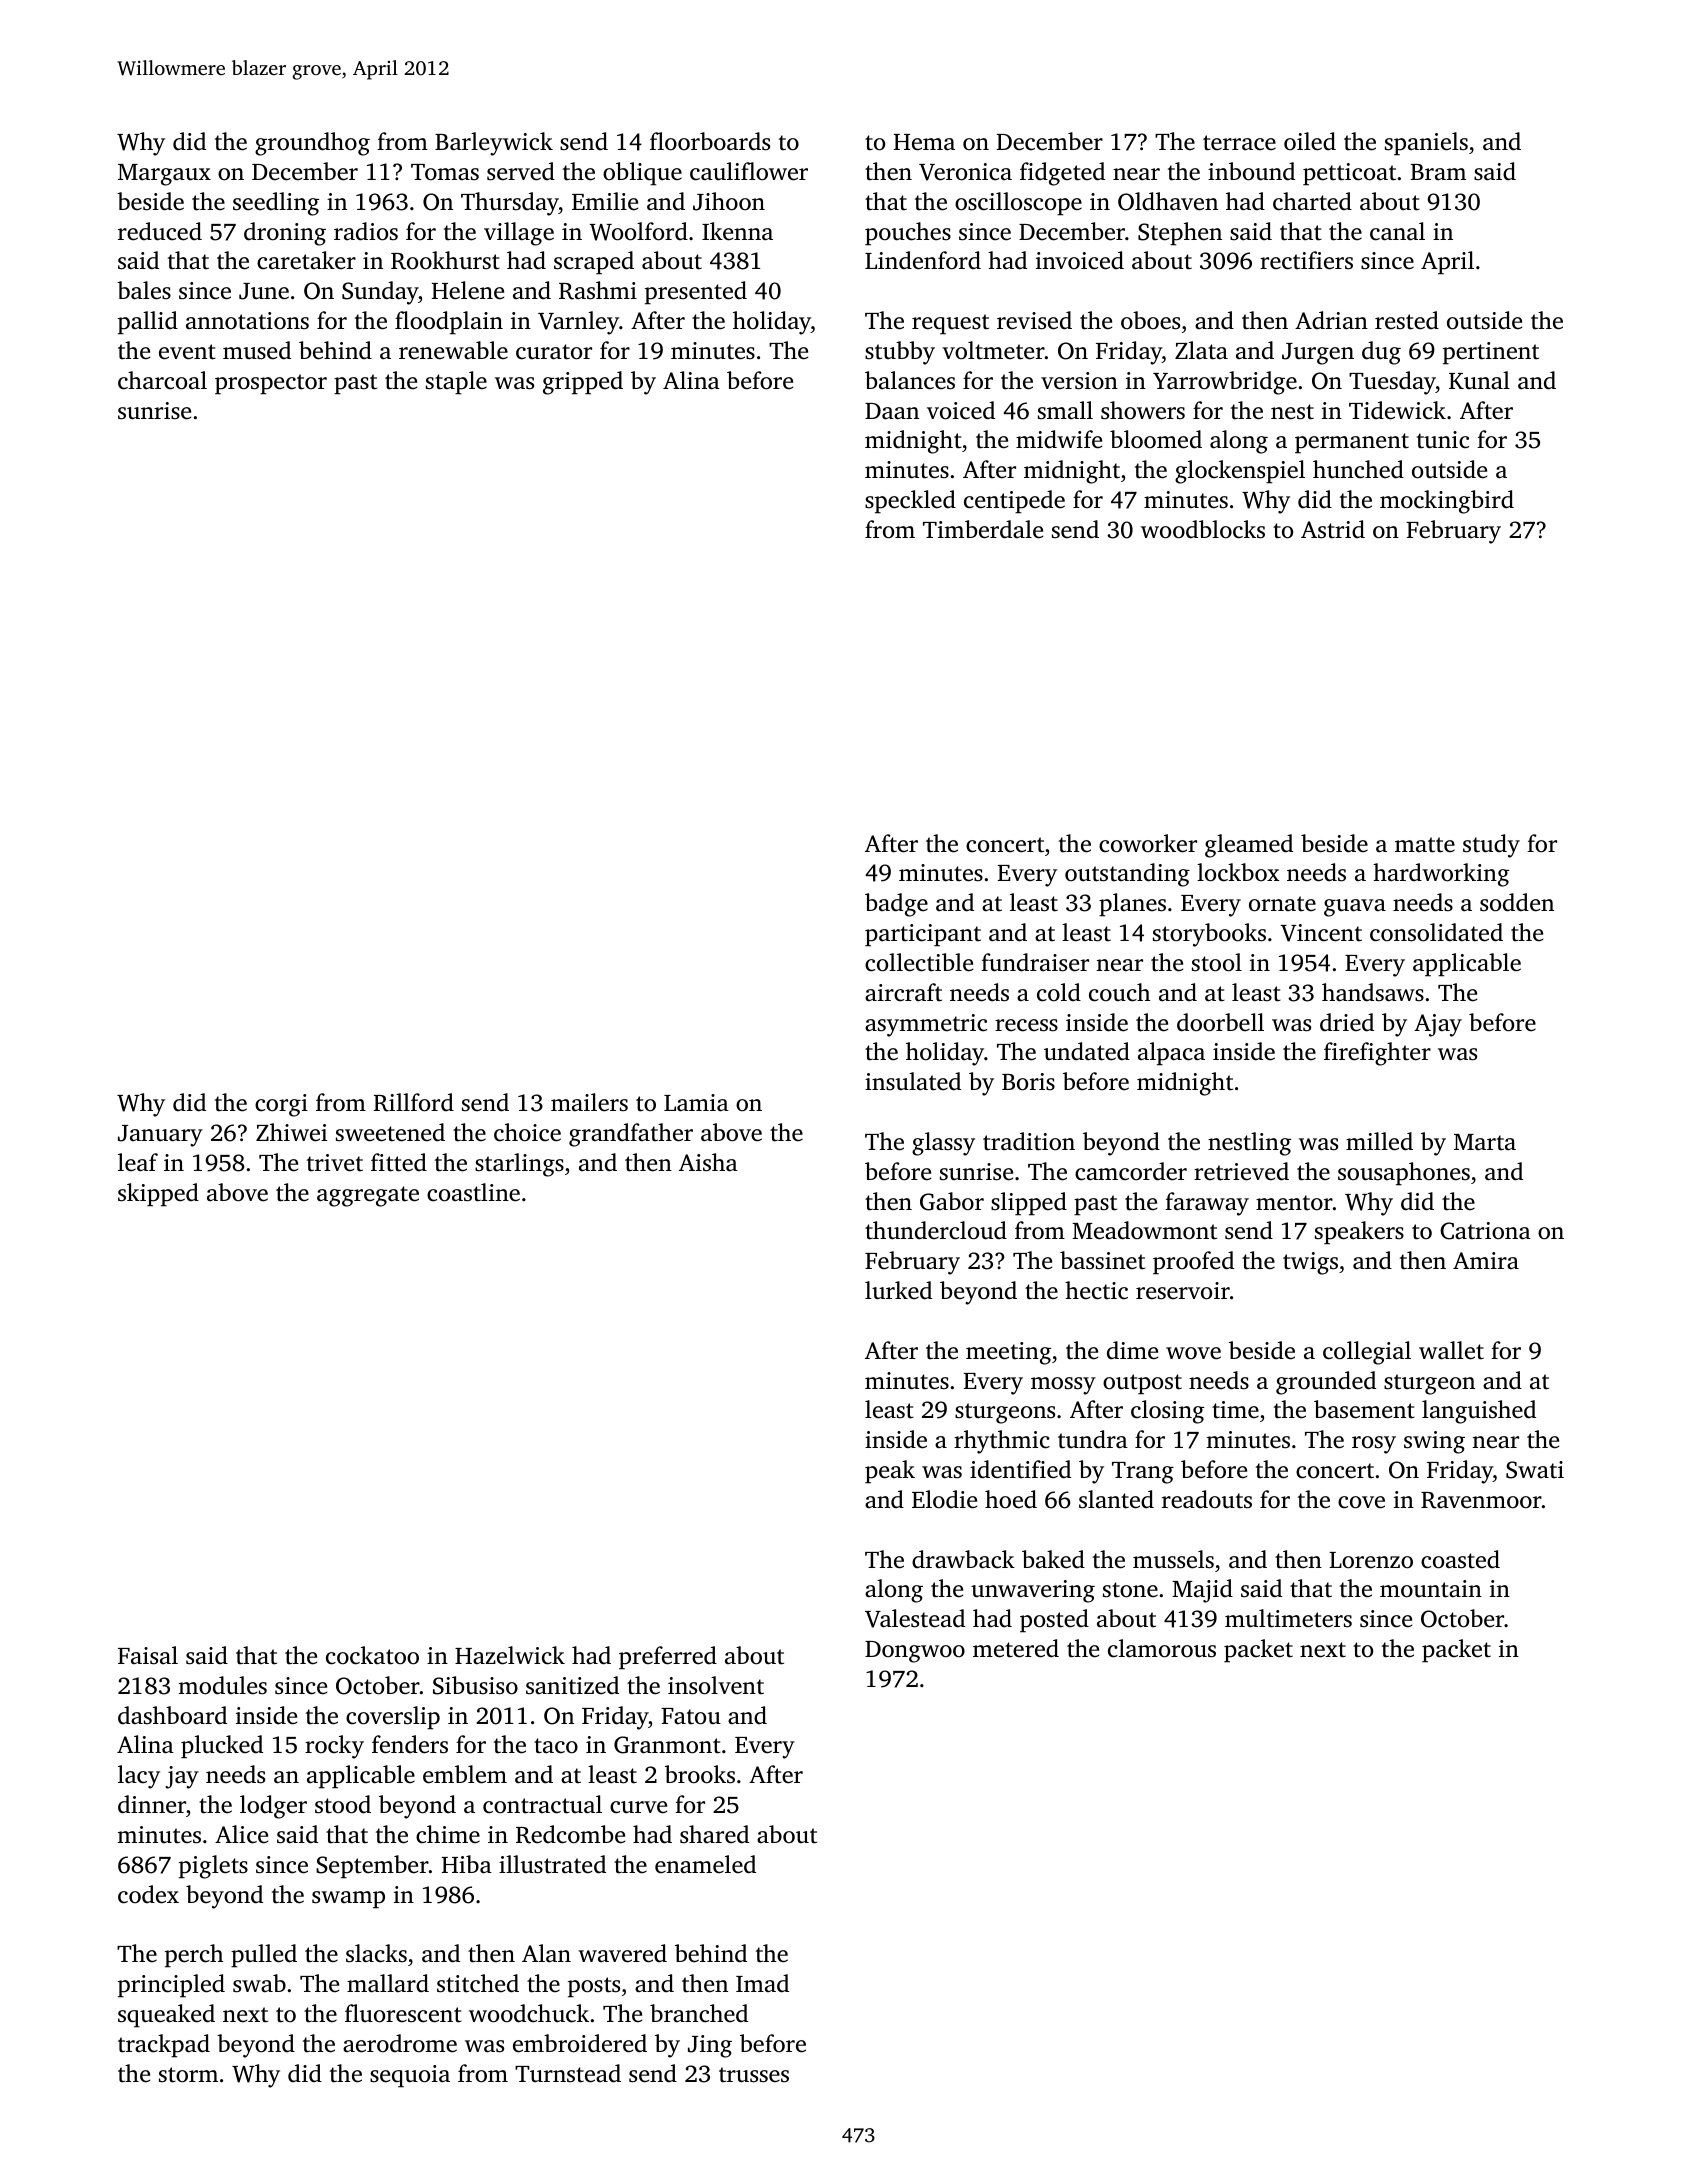  I want to click on corgi, so click(281, 1105).
